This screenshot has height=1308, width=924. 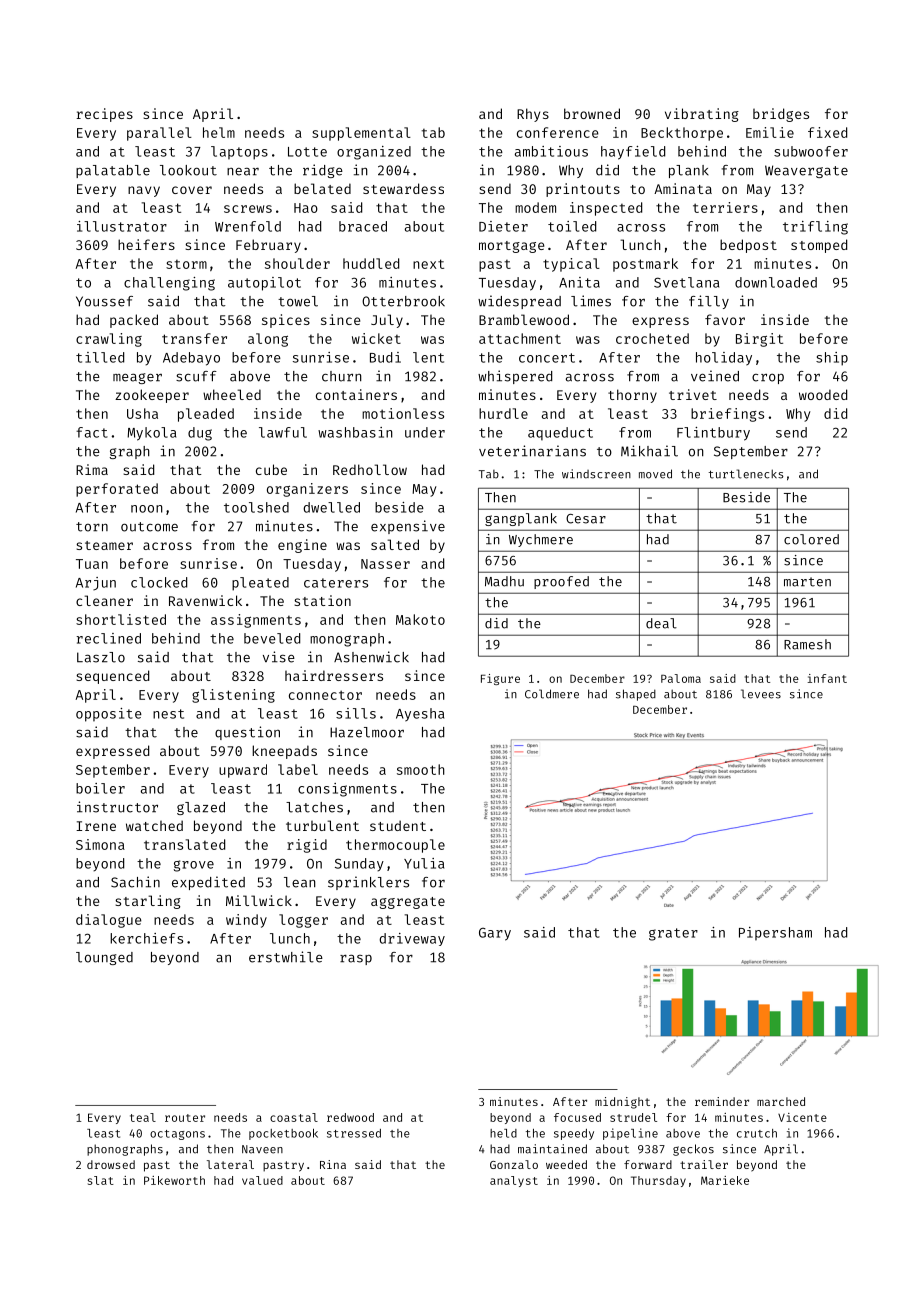 What do you see at coordinates (302, 546) in the screenshot?
I see `engine` at bounding box center [302, 546].
